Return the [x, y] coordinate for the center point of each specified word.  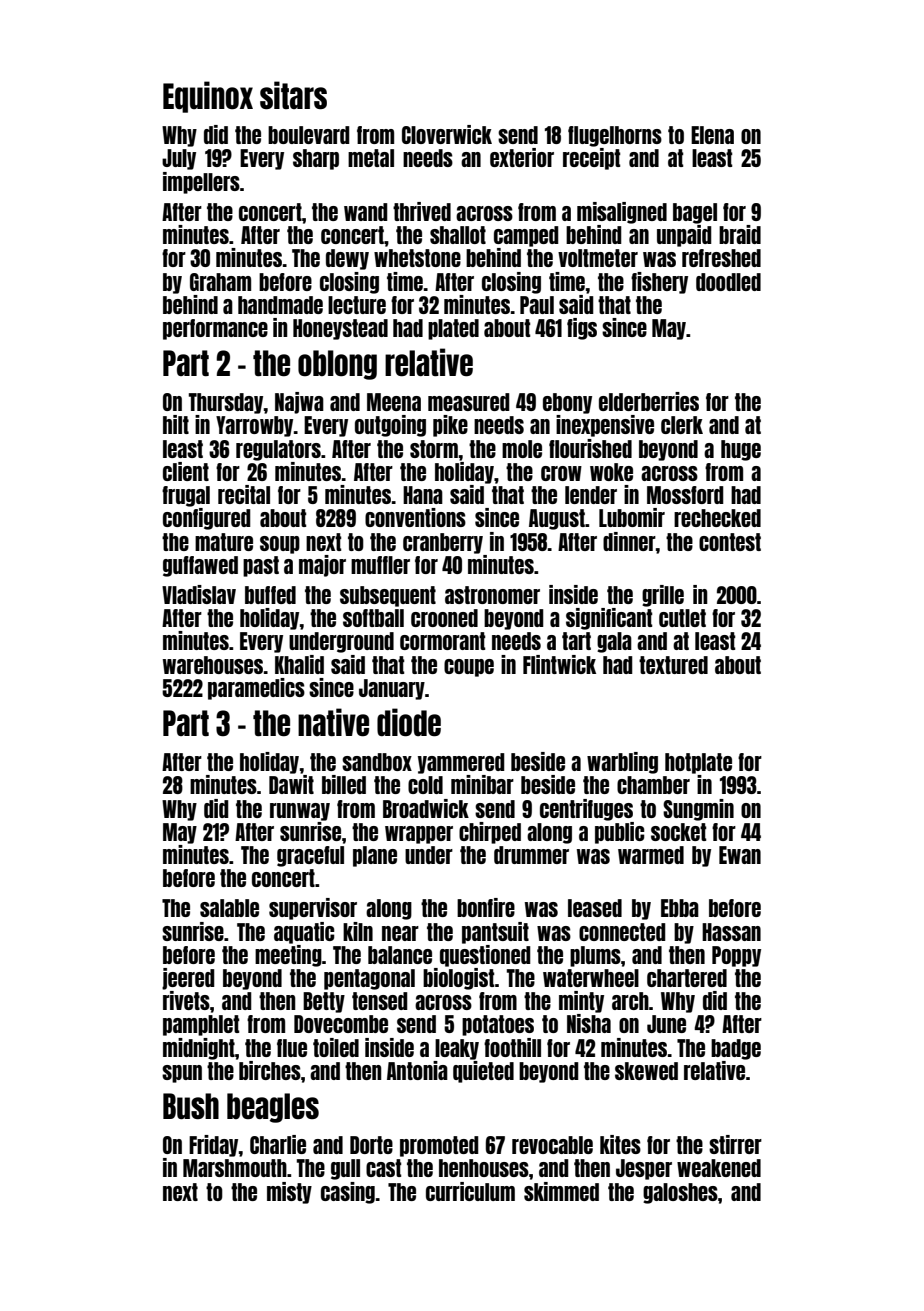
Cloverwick [447, 134]
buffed [270, 595]
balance [400, 955]
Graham [220, 282]
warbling [622, 763]
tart [576, 641]
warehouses [213, 665]
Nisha [589, 1023]
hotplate [698, 763]
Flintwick [559, 664]
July [179, 159]
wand [366, 212]
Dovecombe [341, 1024]
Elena [712, 135]
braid [740, 234]
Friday [213, 1146]
